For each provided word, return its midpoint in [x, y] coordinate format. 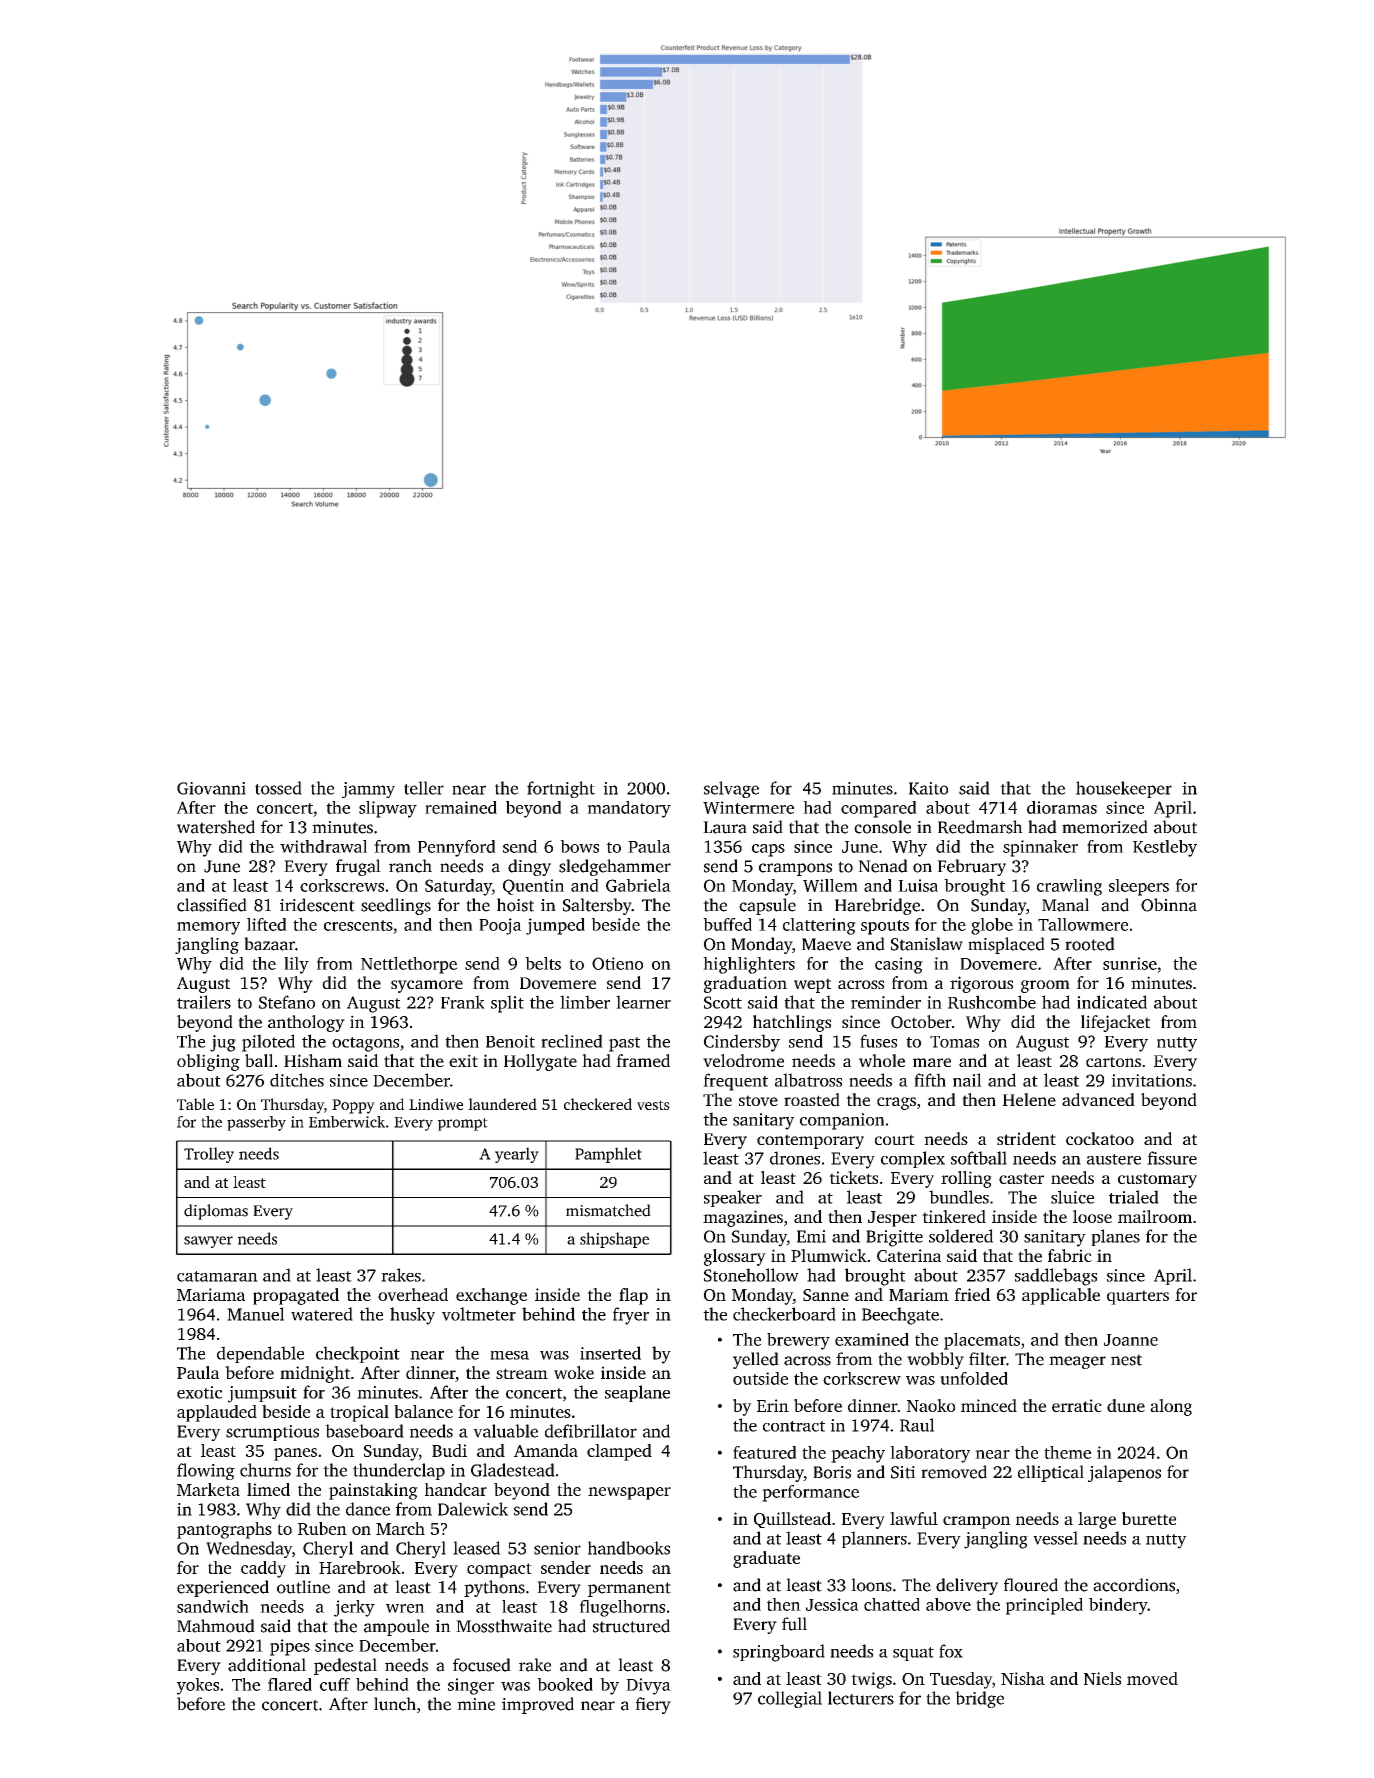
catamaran [217, 1276]
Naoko [931, 1405]
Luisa [918, 885]
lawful [914, 1518]
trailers [204, 1002]
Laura [725, 827]
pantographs [224, 1530]
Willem [830, 885]
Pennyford [457, 848]
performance [810, 1493]
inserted [610, 1353]
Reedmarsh [980, 827]
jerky [354, 1608]
